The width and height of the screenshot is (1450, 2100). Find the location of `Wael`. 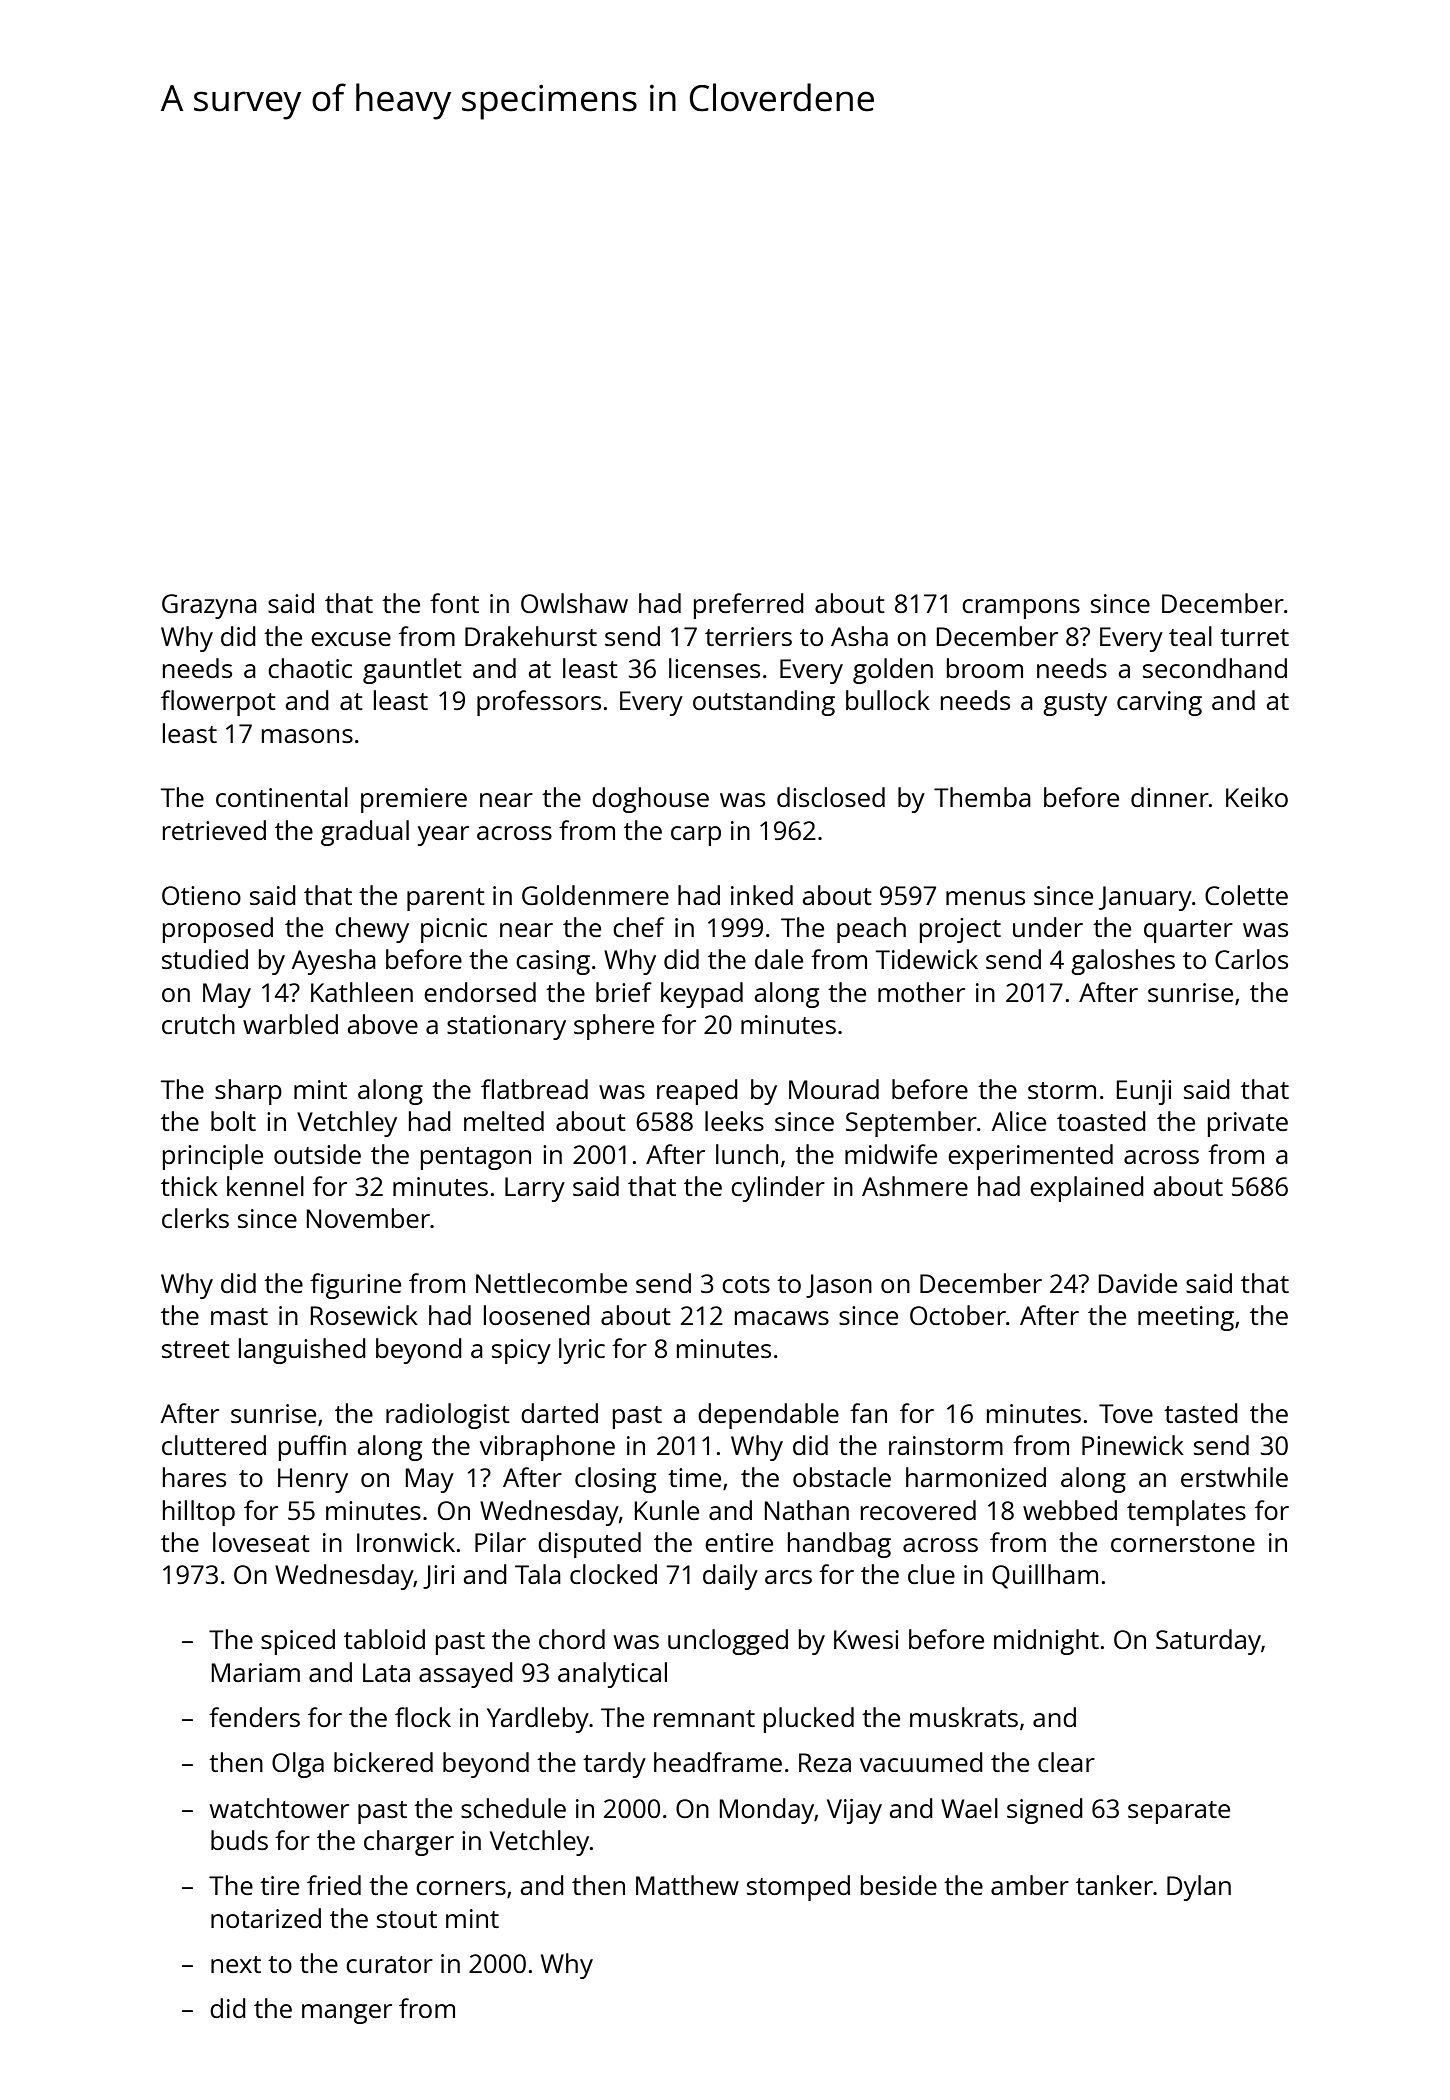

Wael is located at coordinates (969, 1808).
